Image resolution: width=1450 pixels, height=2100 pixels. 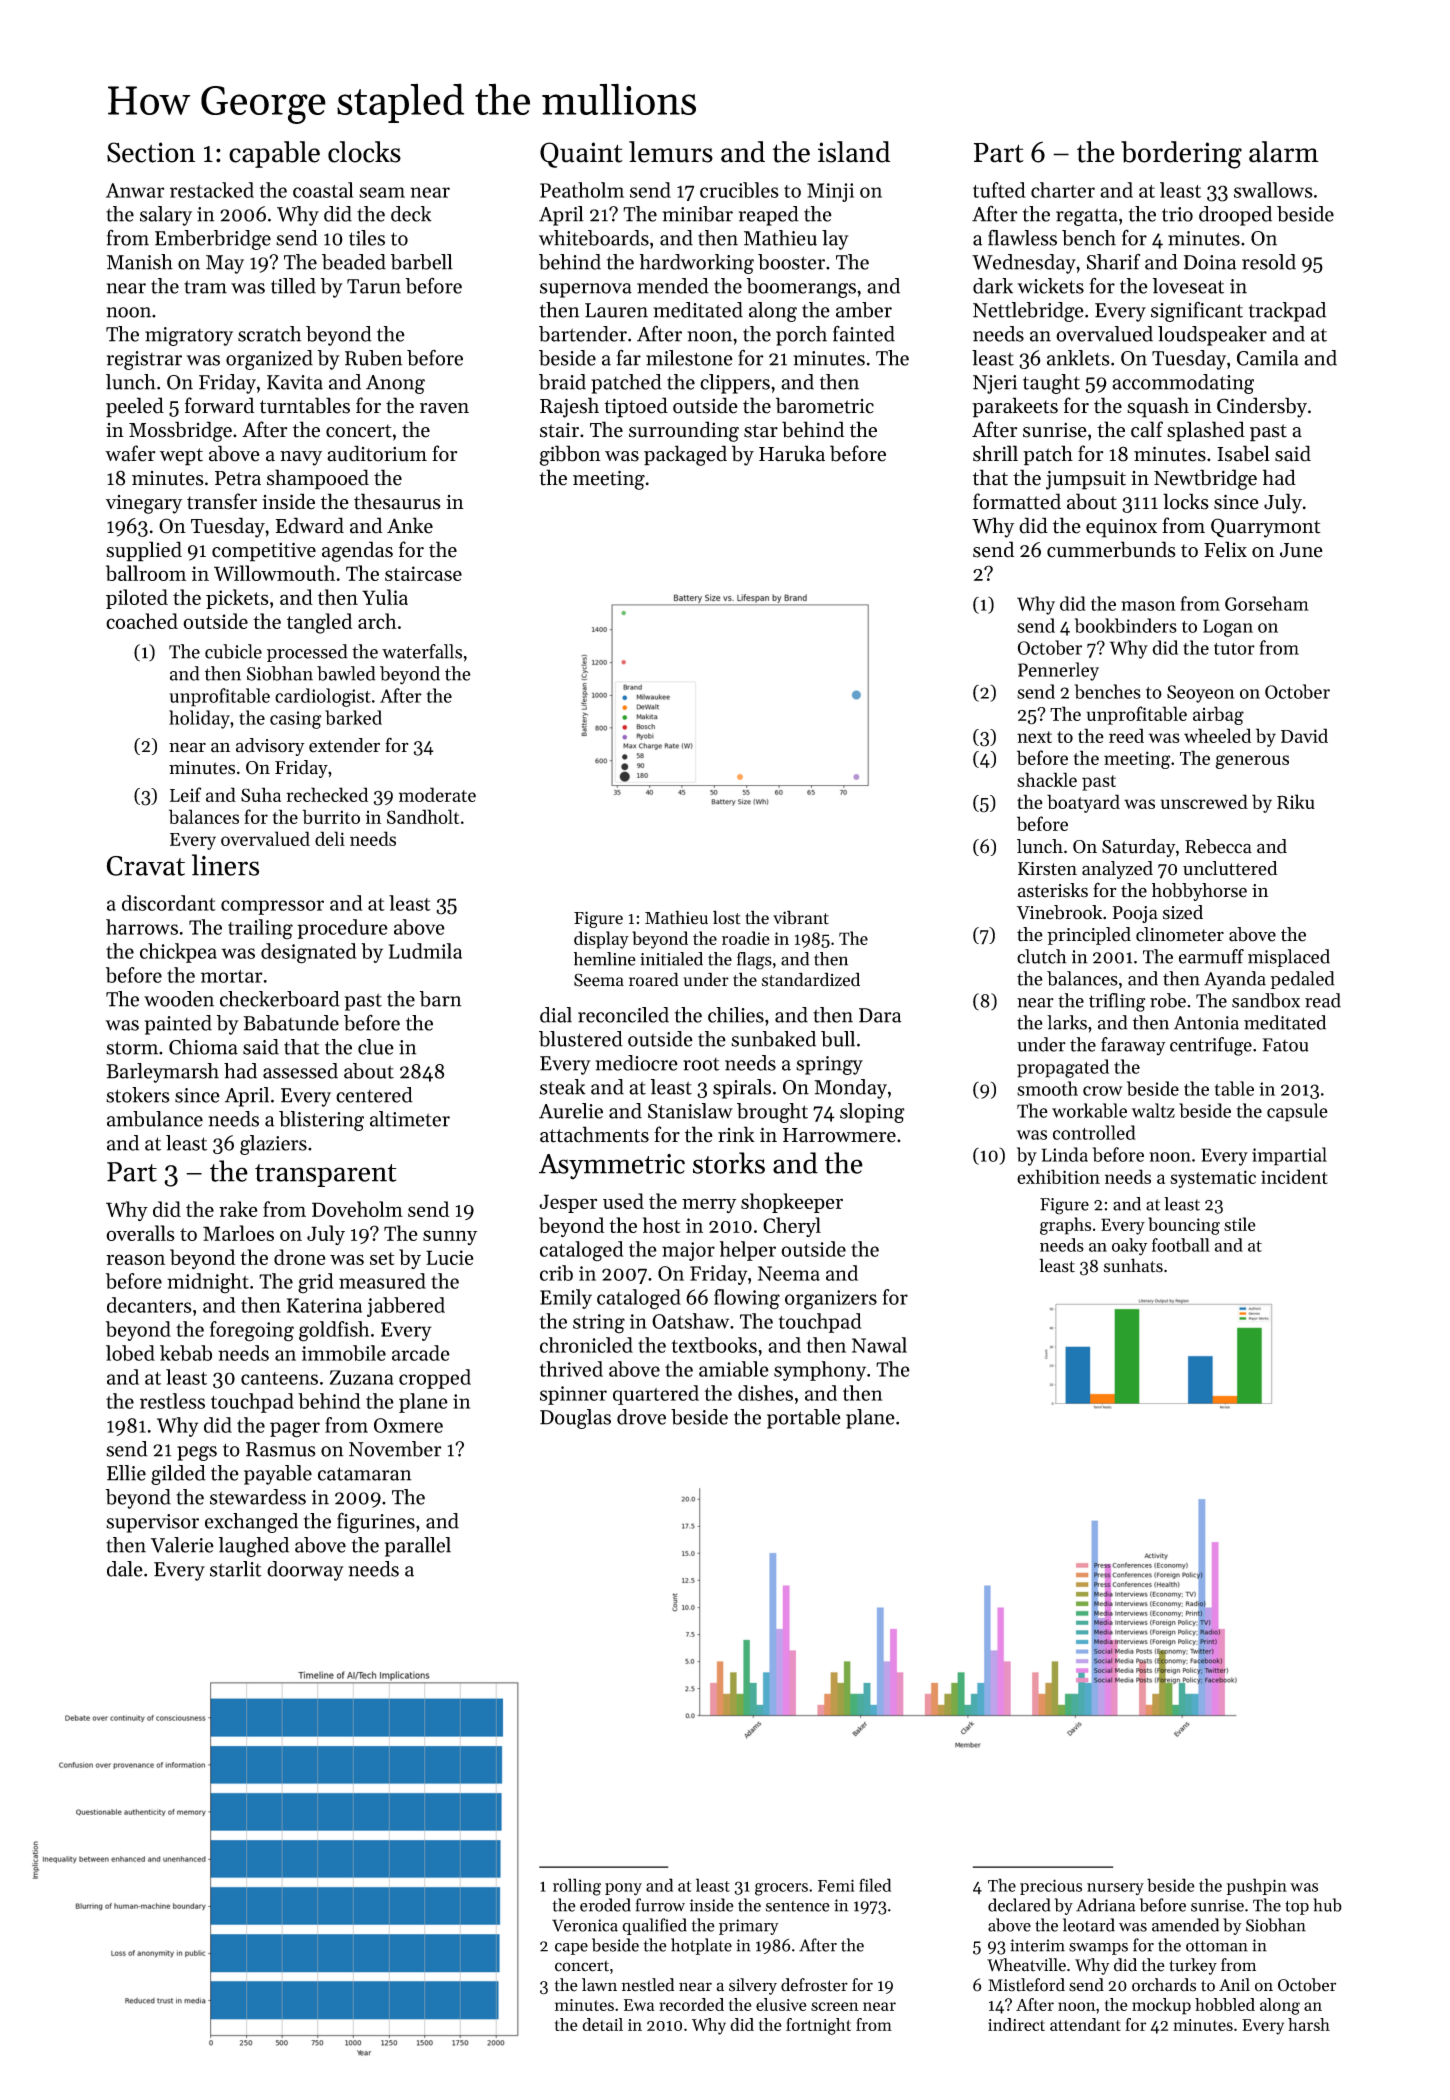 I want to click on Riku, so click(x=1296, y=801).
